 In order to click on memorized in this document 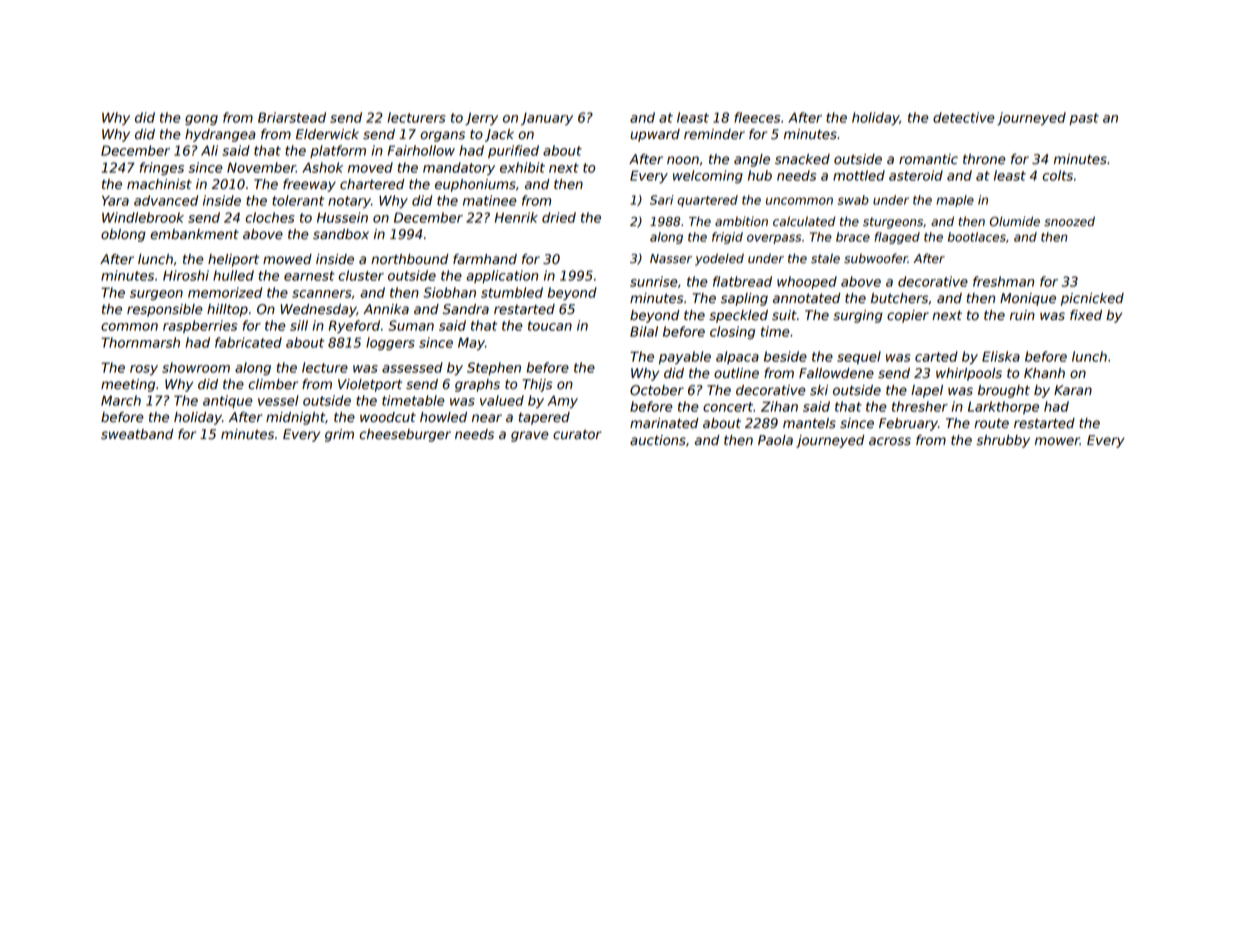, I will do `click(225, 292)`.
